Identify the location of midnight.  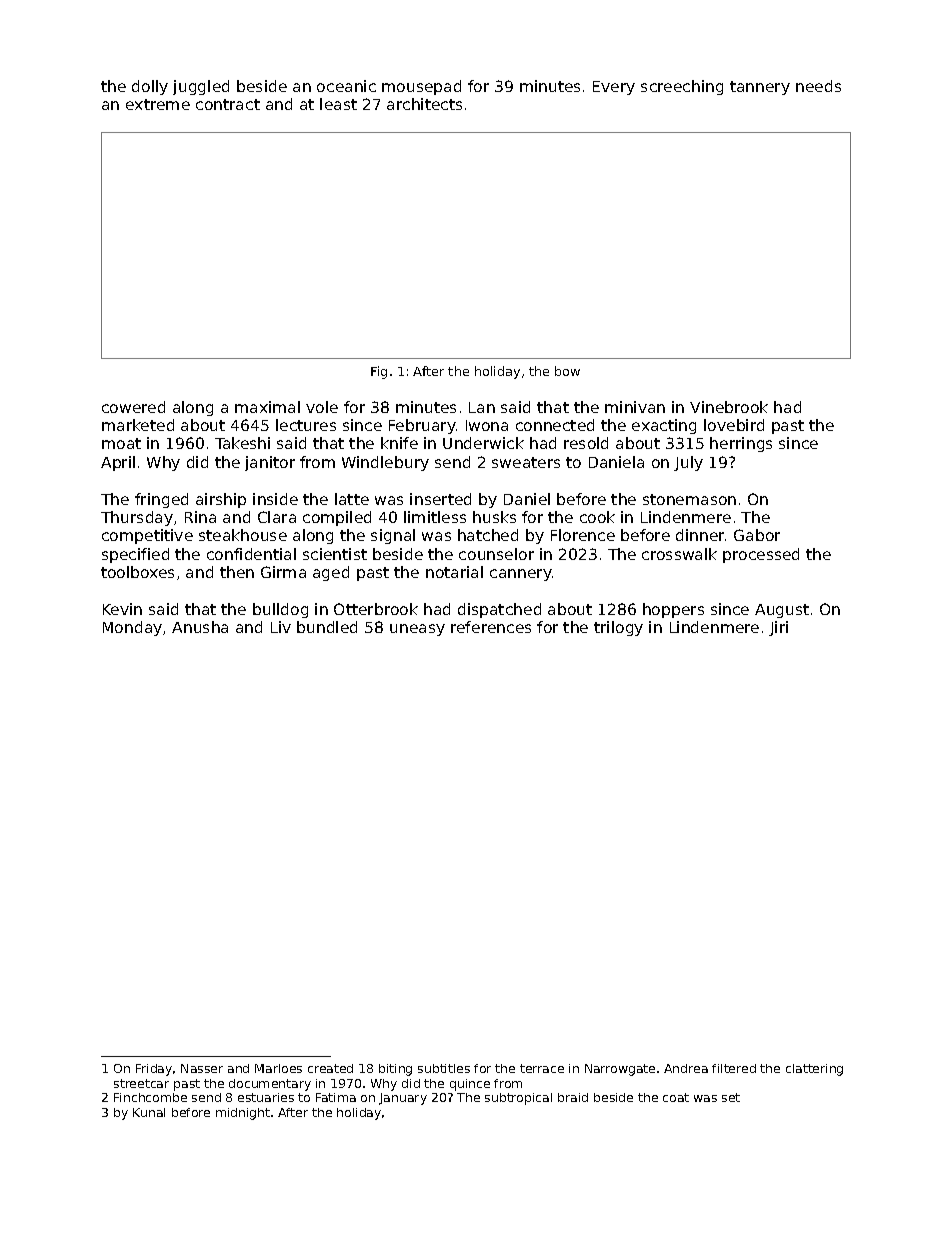
(243, 1114).
